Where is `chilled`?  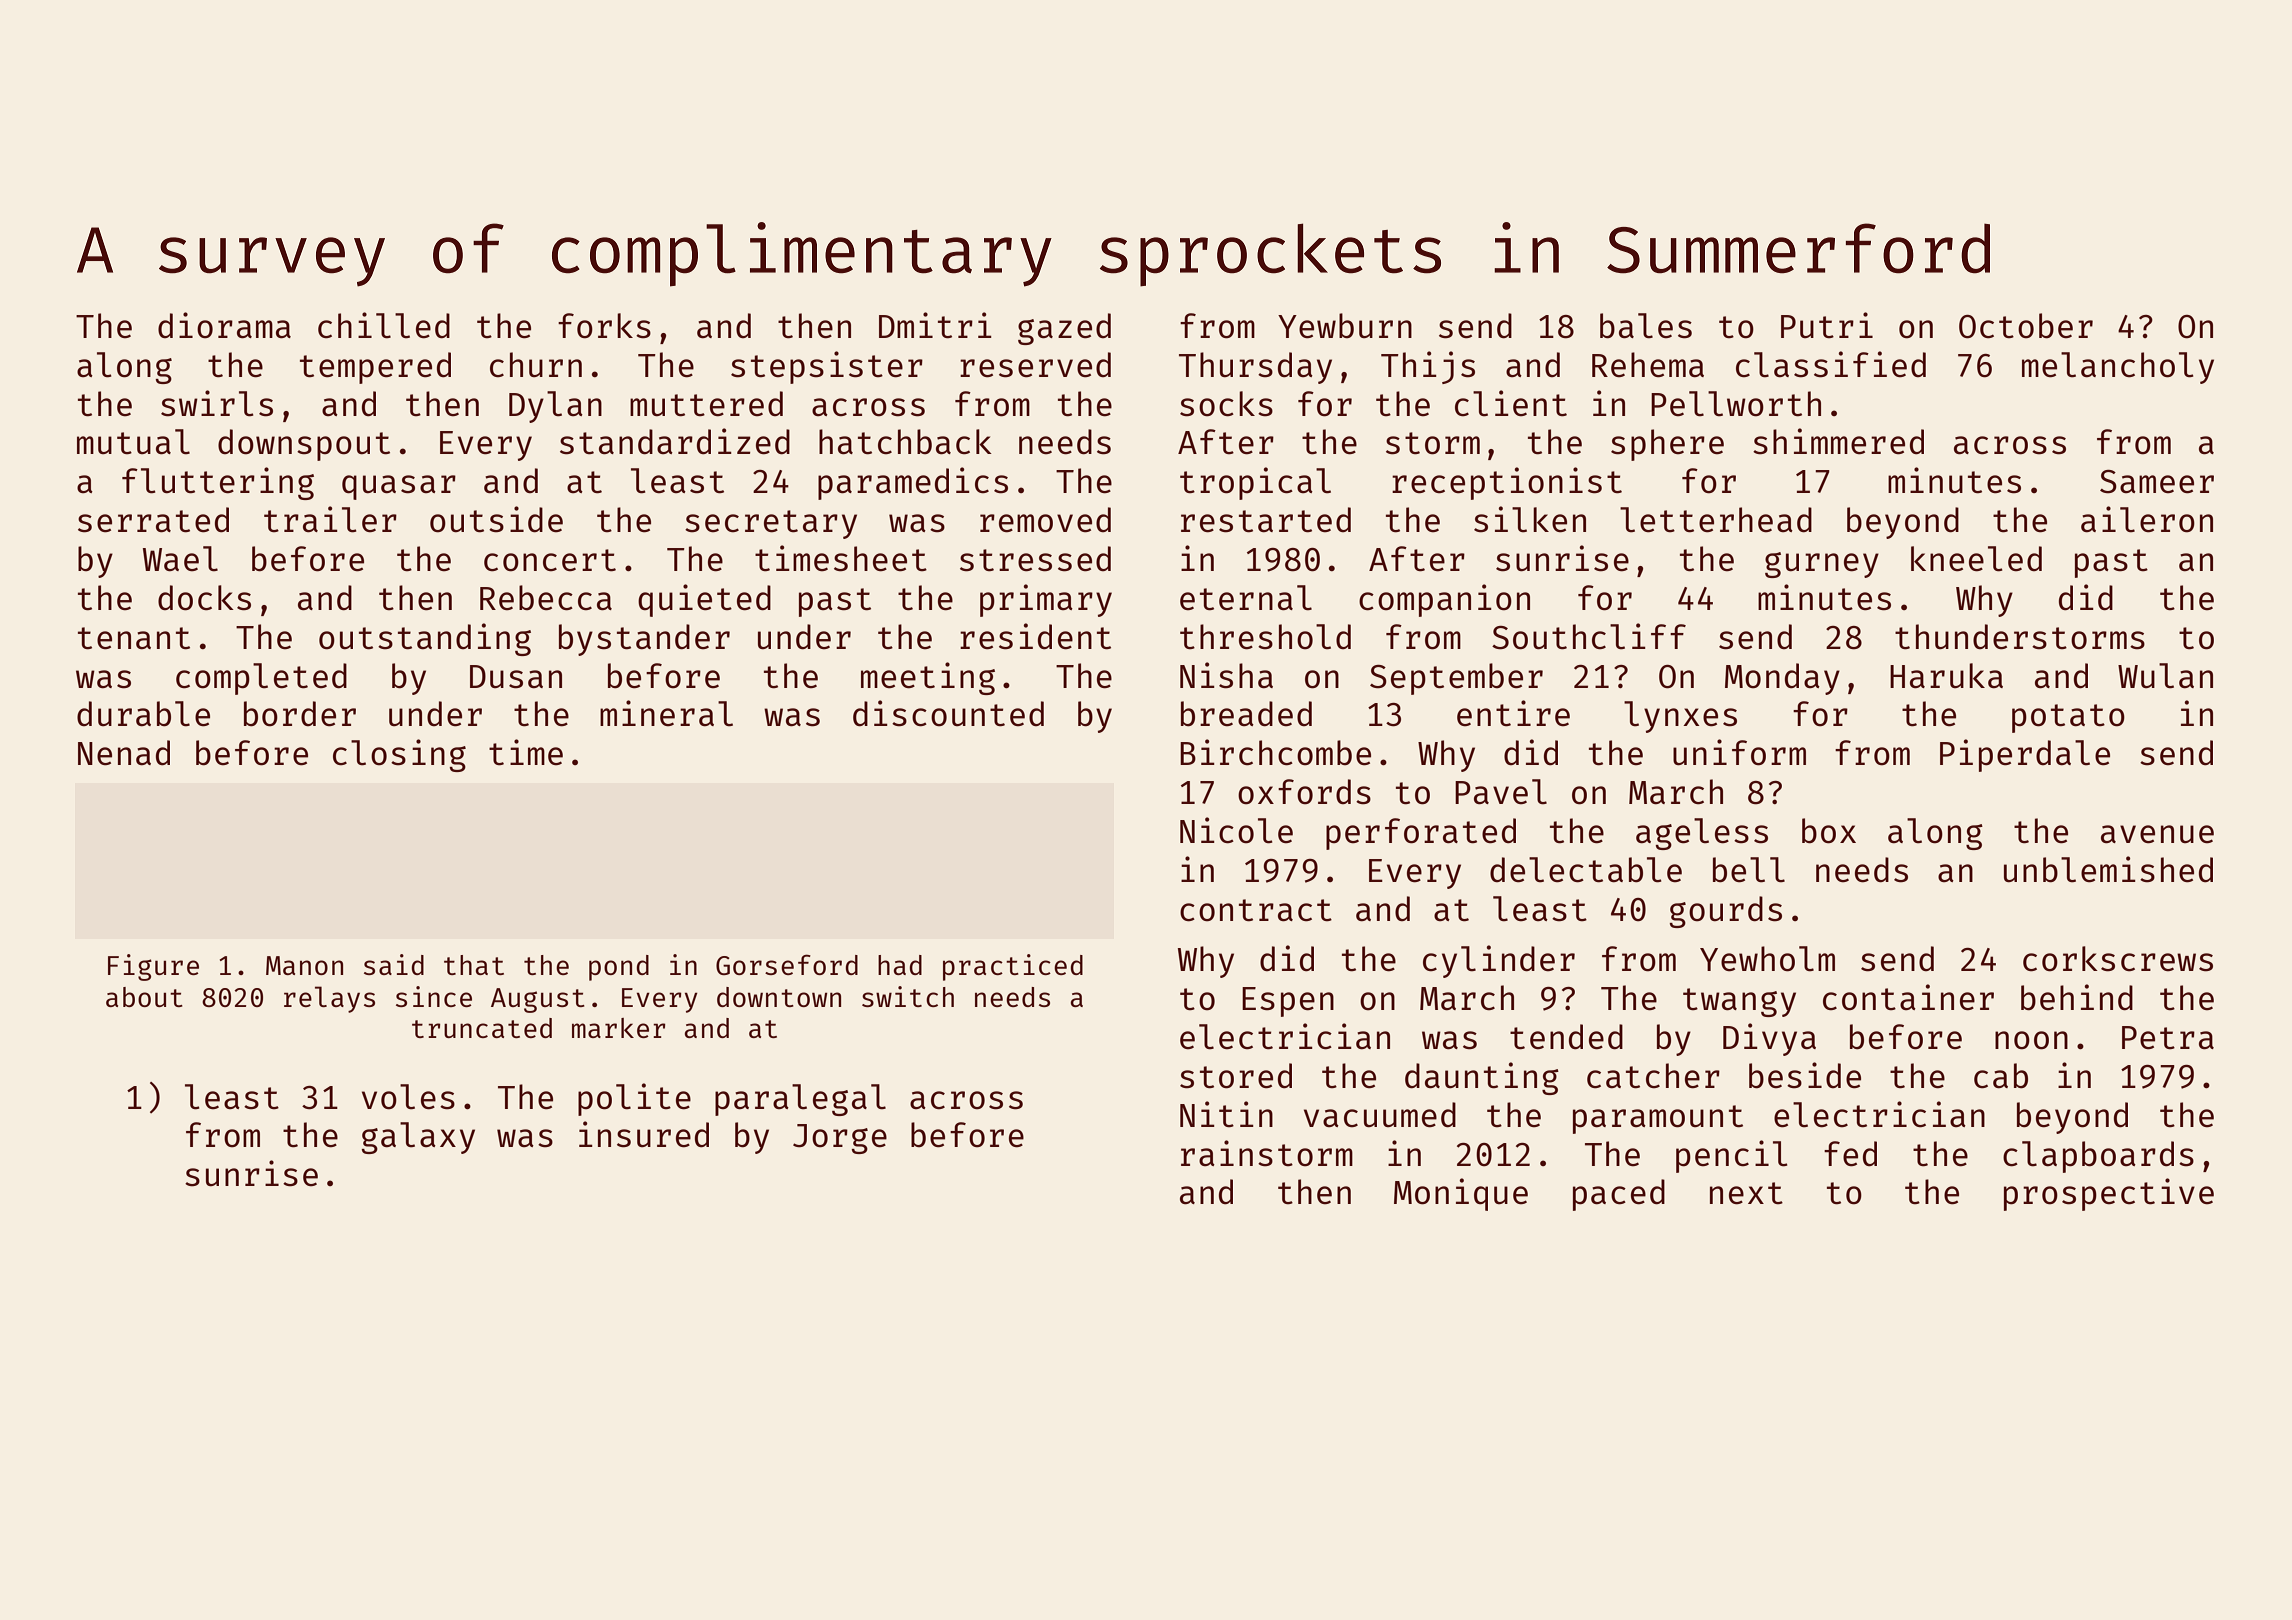
chilled is located at coordinates (384, 325).
